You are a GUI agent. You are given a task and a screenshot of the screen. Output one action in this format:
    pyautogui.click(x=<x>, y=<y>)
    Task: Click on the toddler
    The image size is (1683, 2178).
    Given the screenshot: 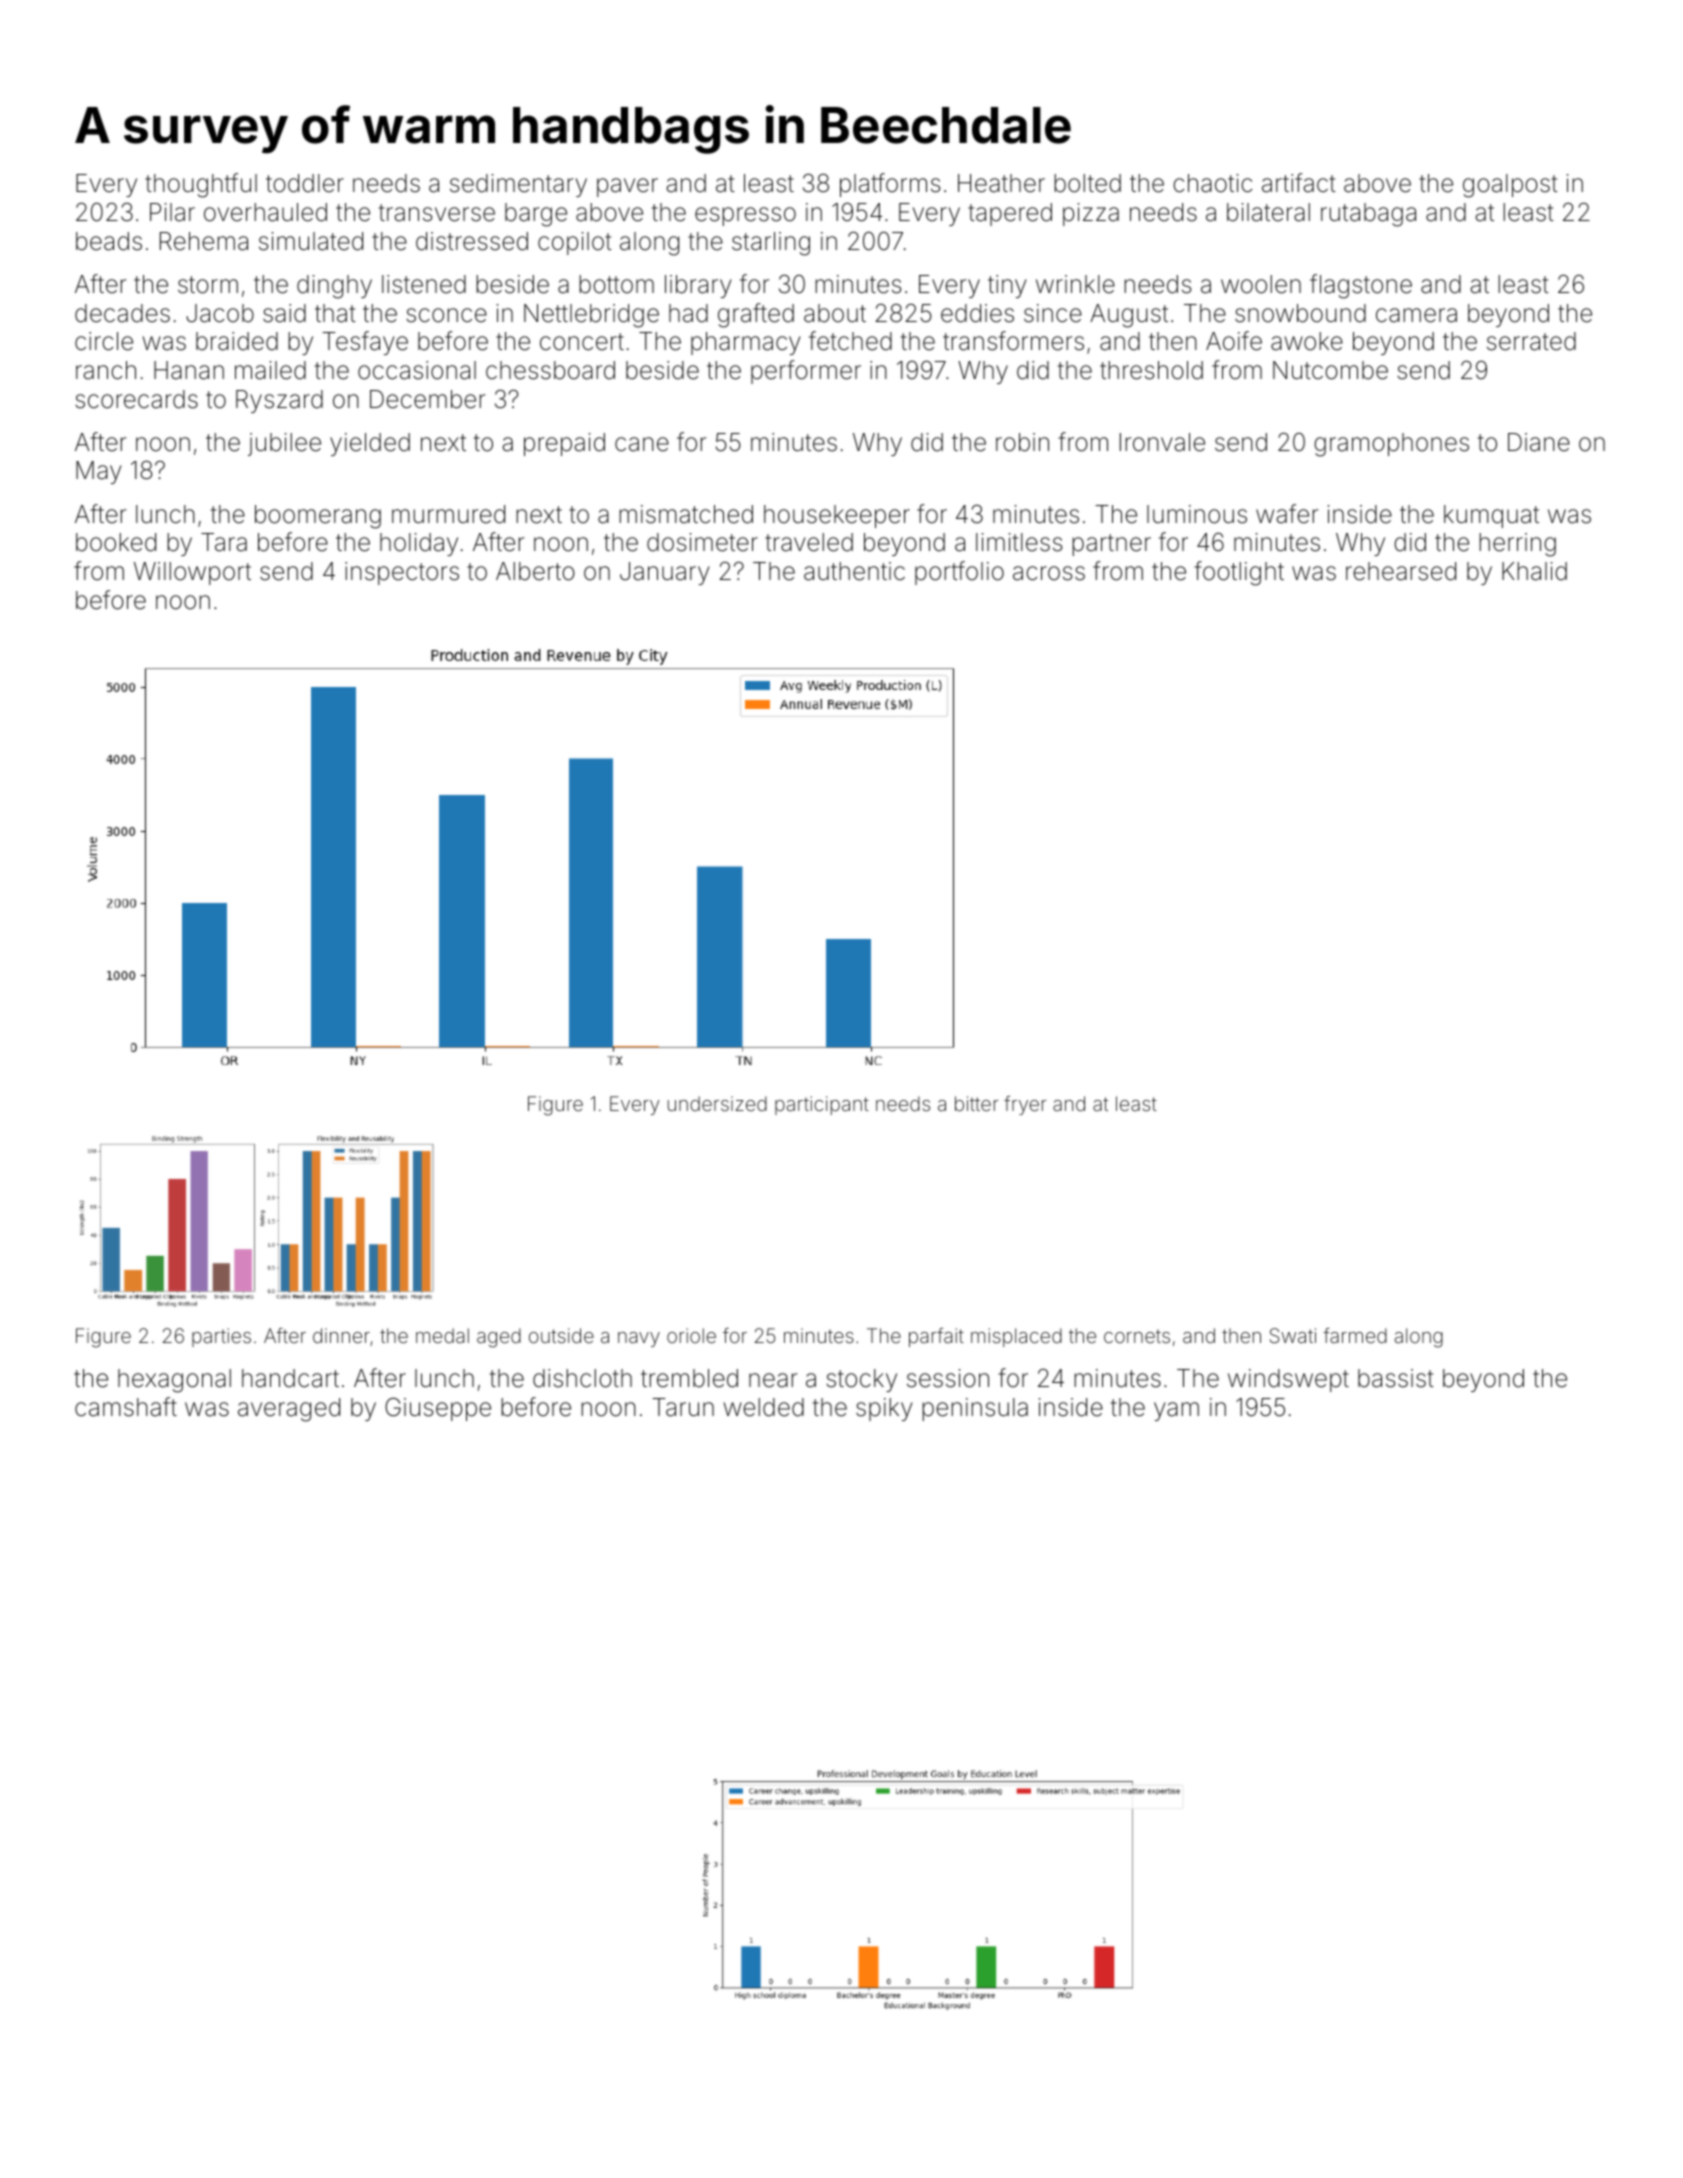 What is the action you would take?
    pyautogui.click(x=305, y=183)
